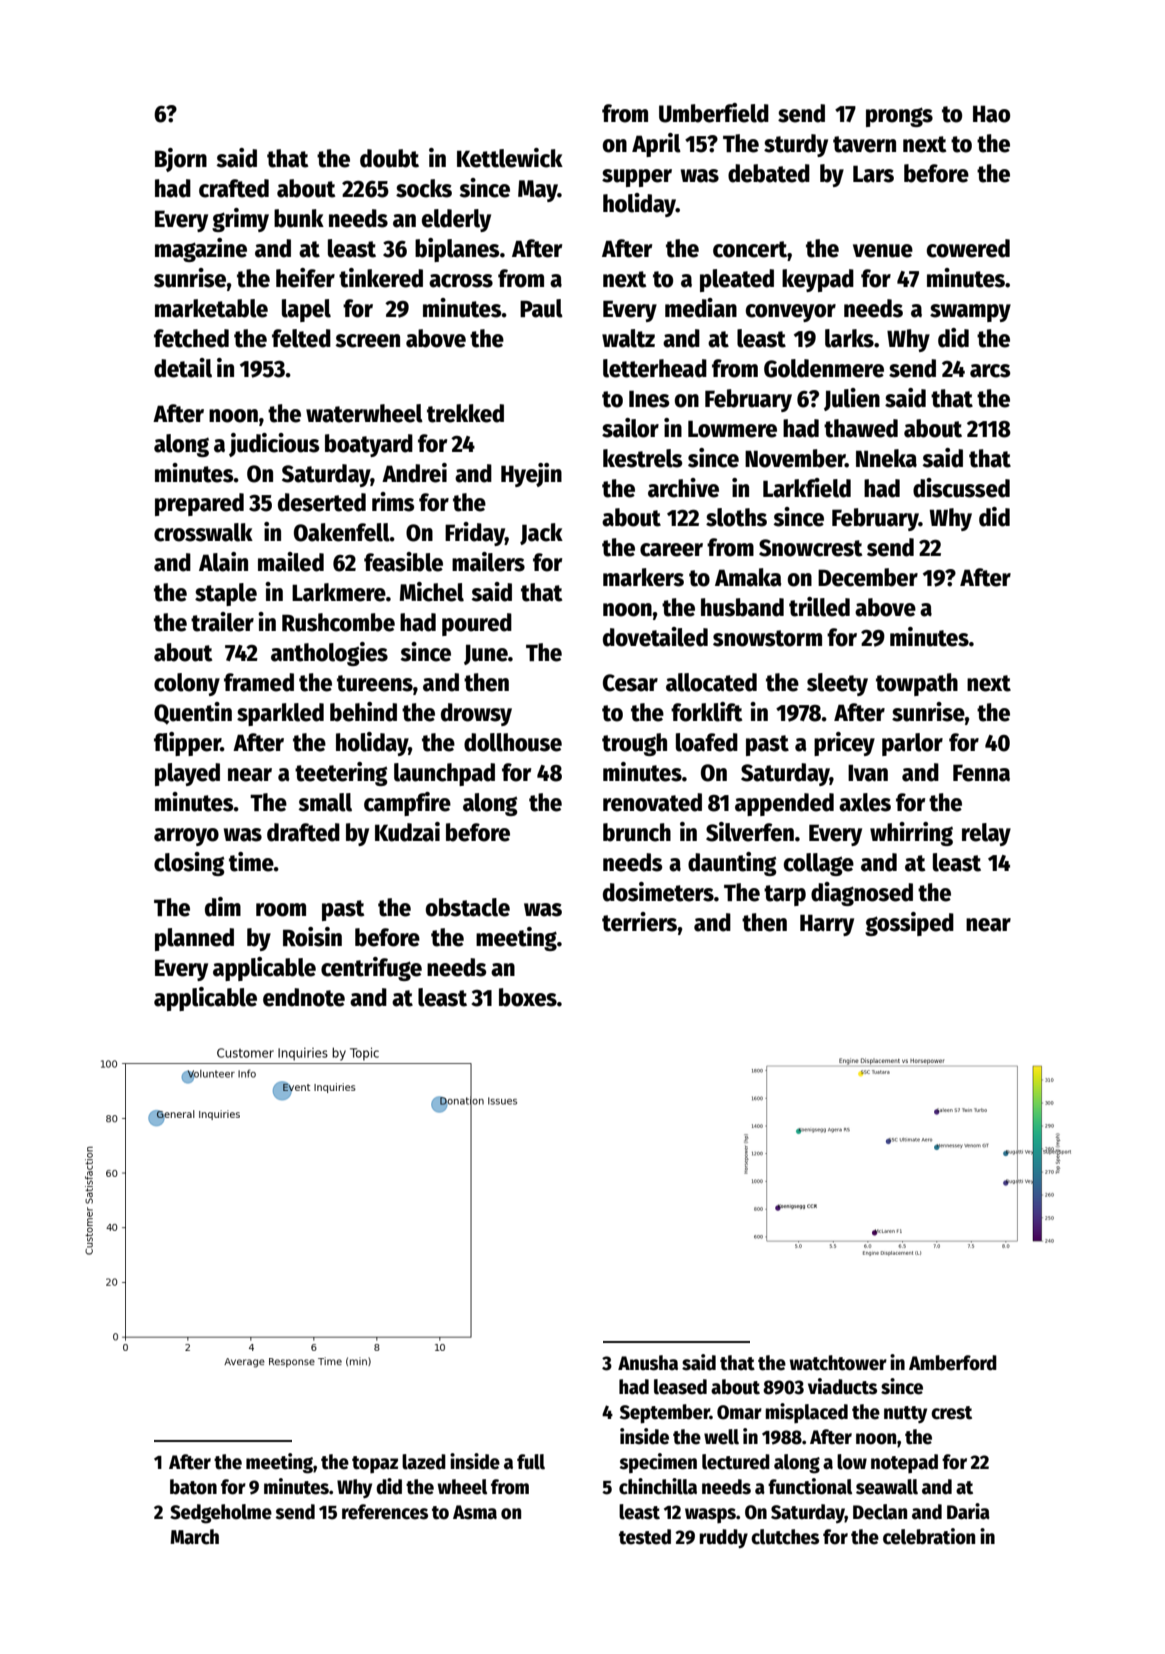  Describe the element at coordinates (873, 174) in the screenshot. I see `Lars` at that location.
